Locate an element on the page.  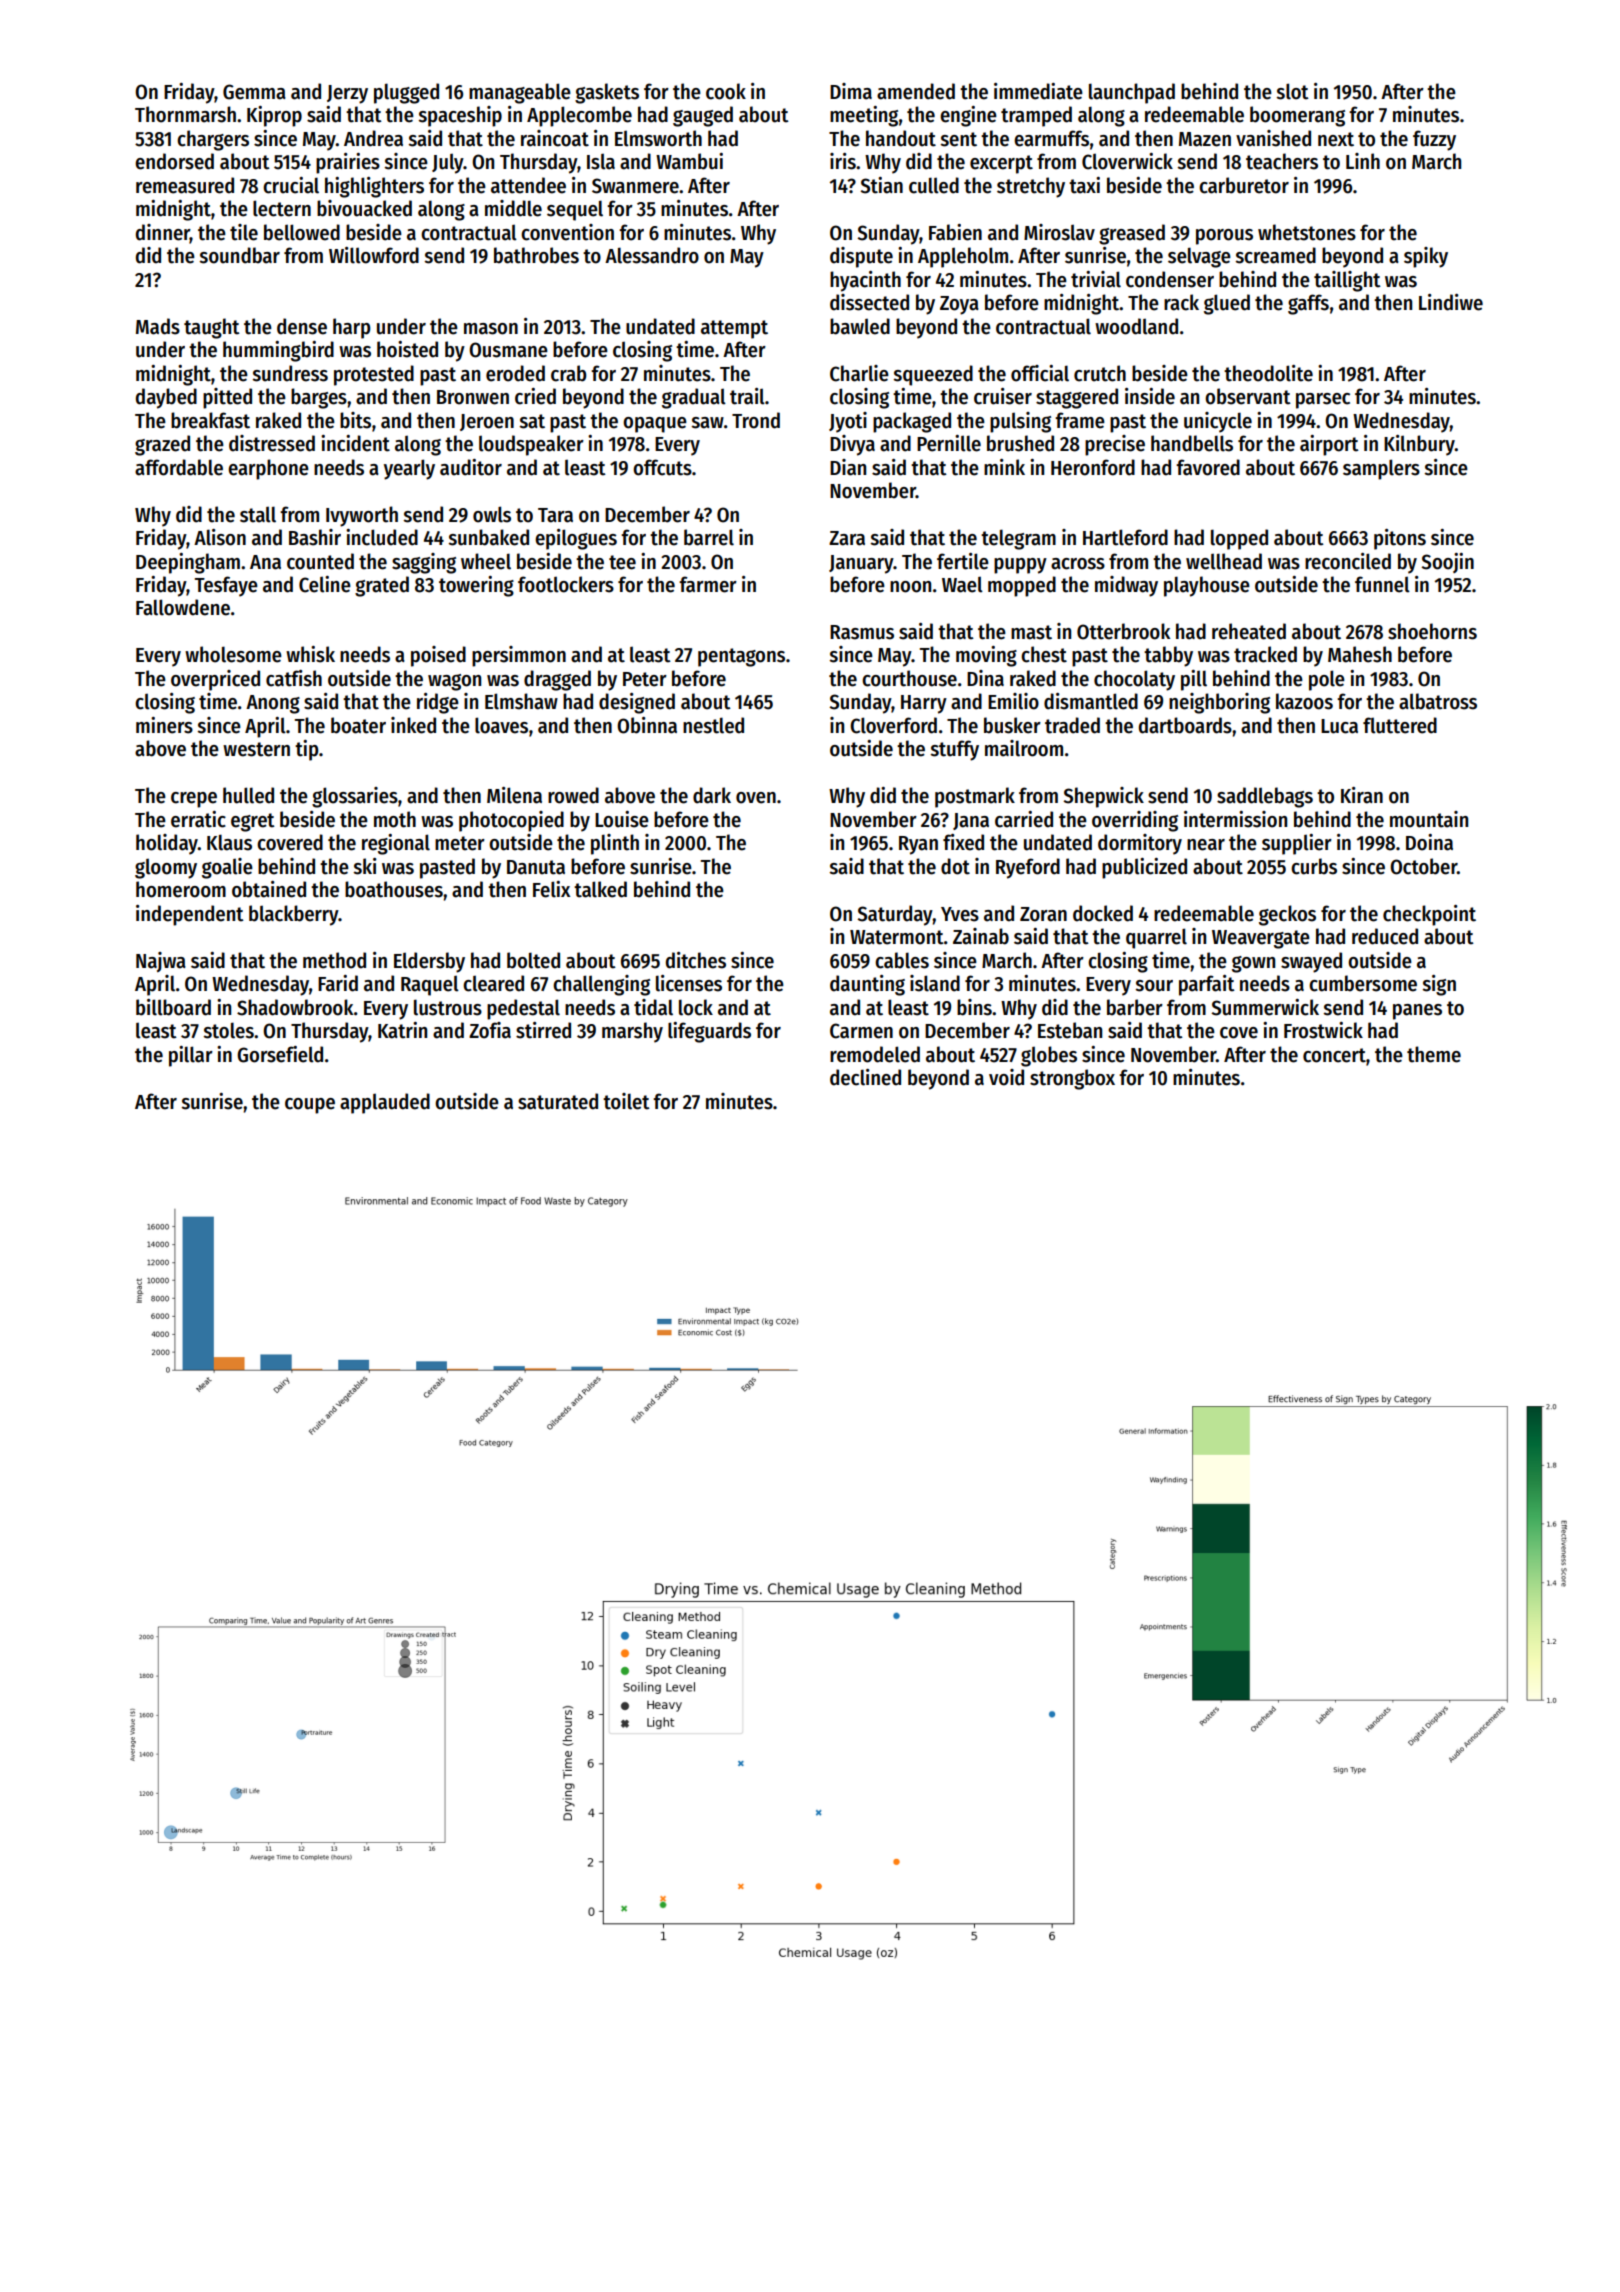
slot is located at coordinates (1292, 91).
